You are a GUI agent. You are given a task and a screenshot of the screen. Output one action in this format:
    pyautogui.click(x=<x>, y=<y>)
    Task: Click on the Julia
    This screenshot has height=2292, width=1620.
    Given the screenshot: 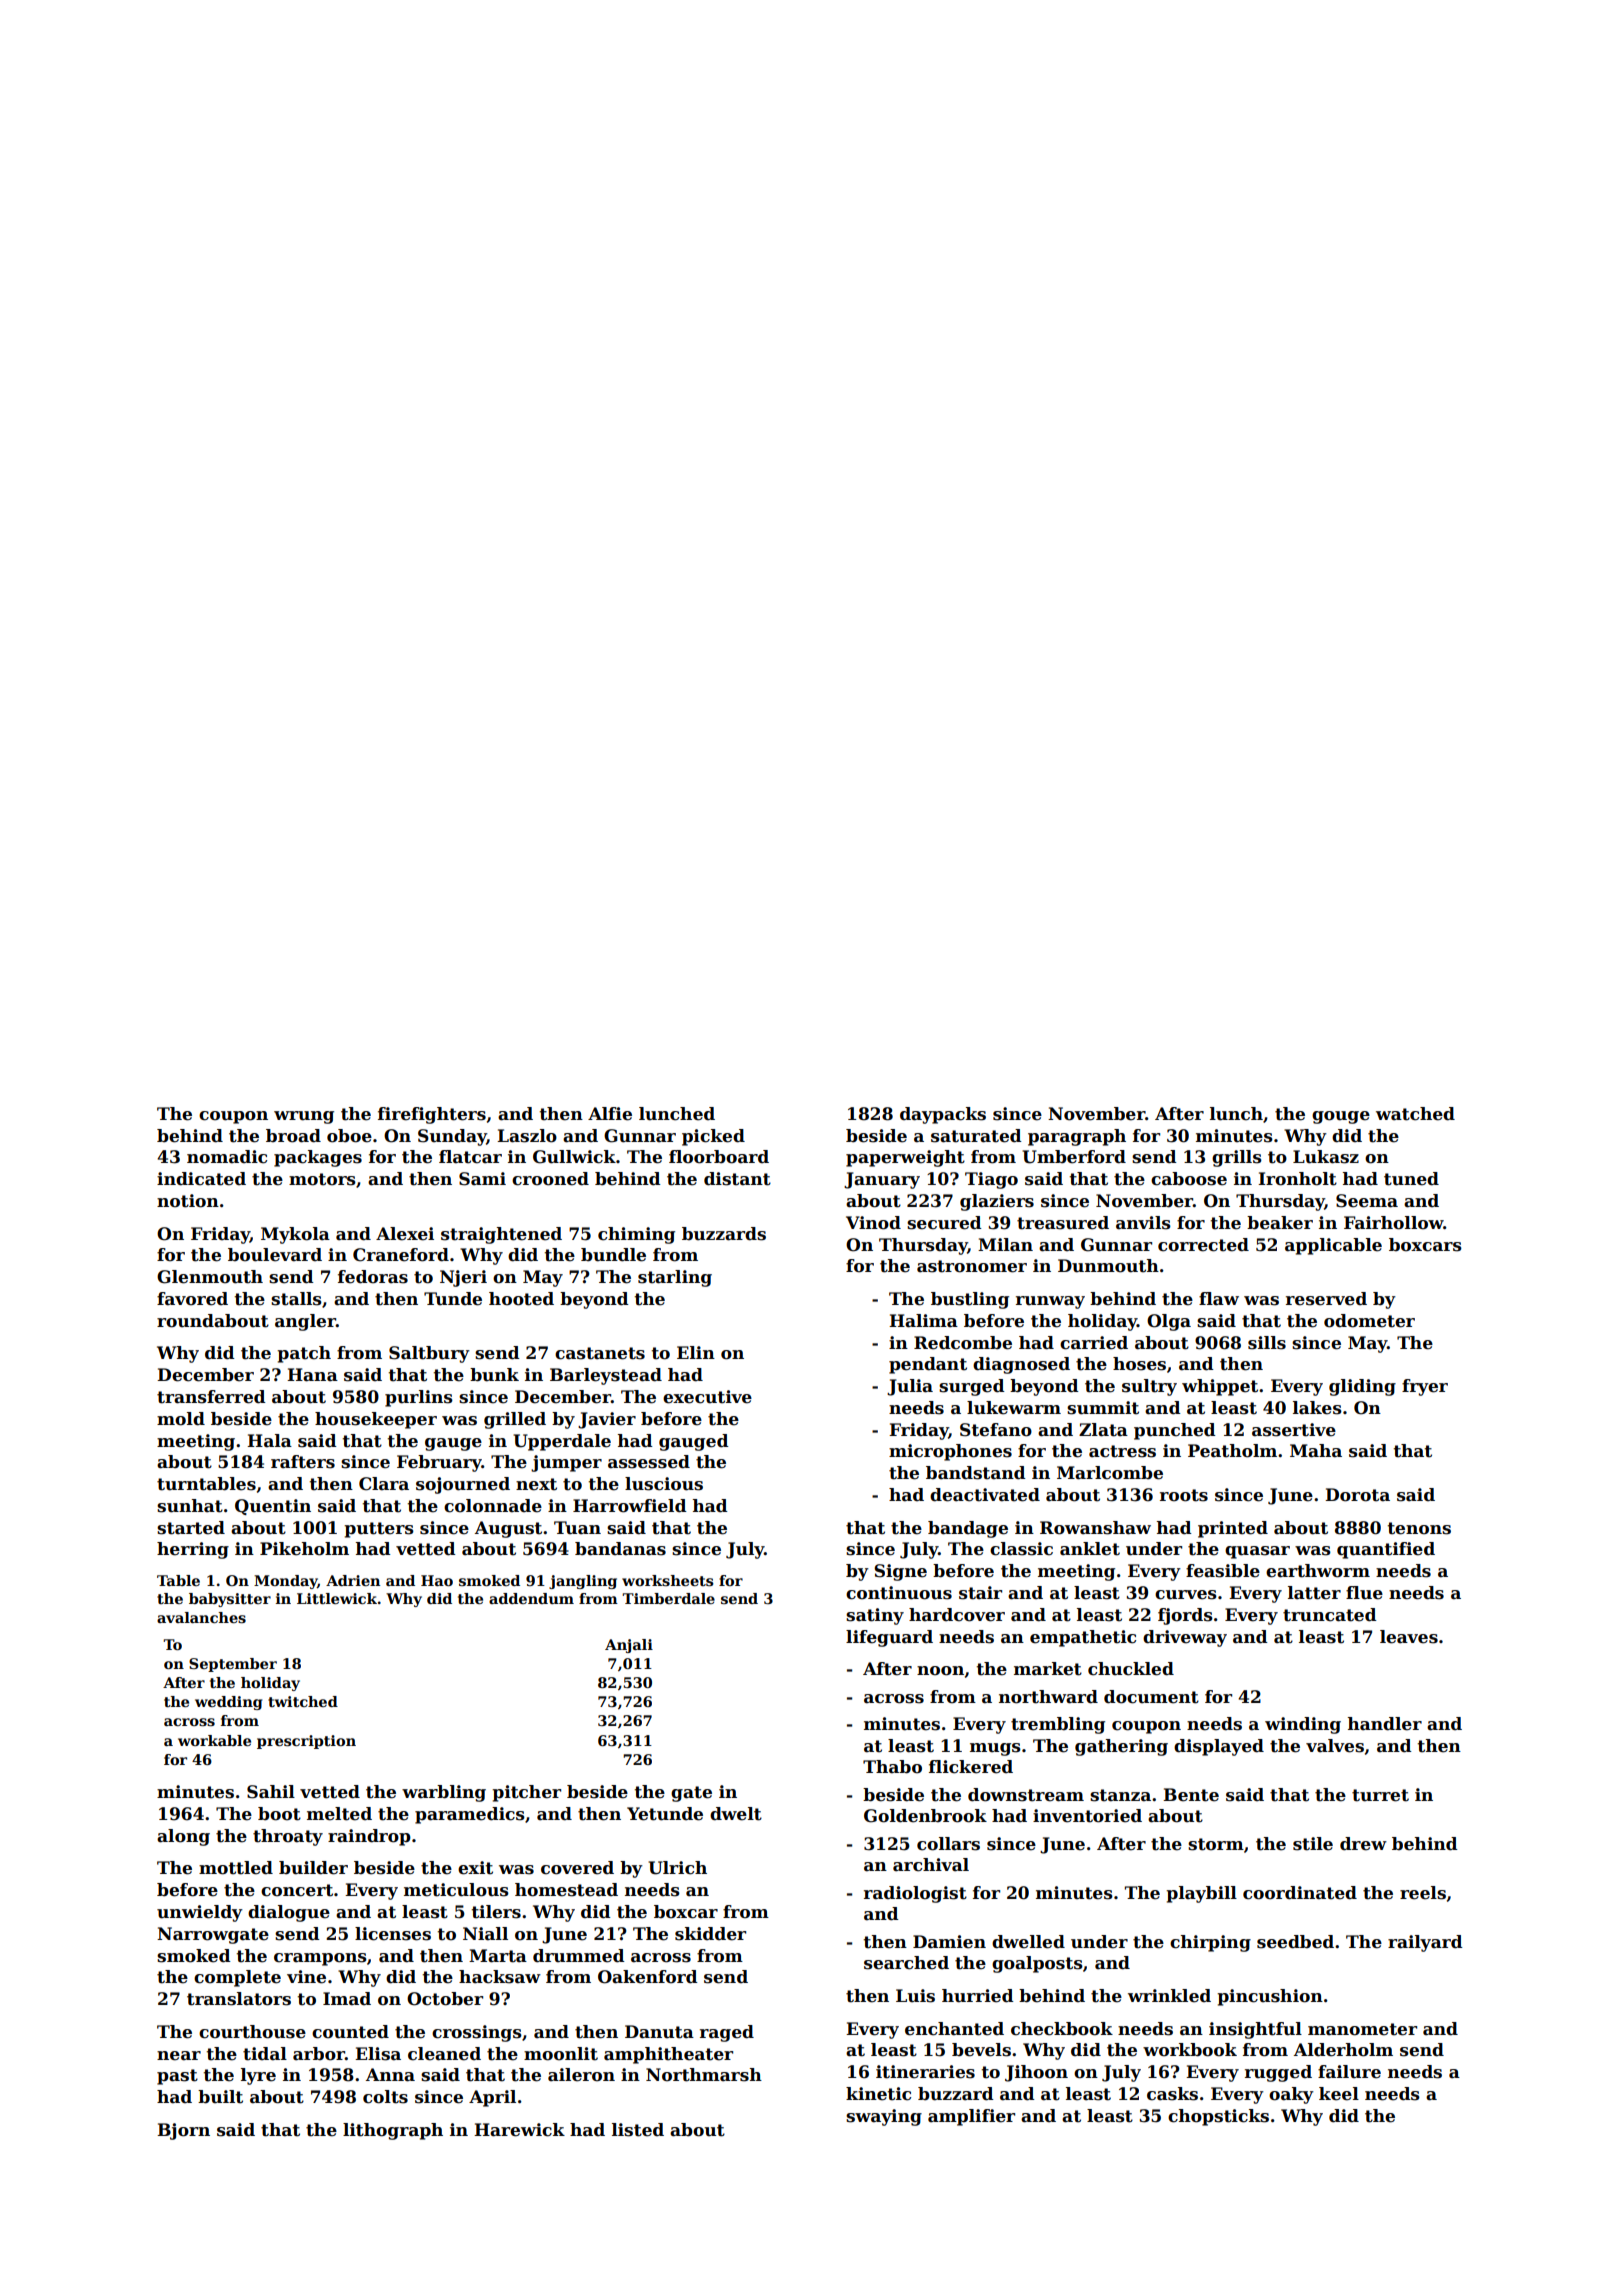 What is the action you would take?
    pyautogui.click(x=910, y=1387)
